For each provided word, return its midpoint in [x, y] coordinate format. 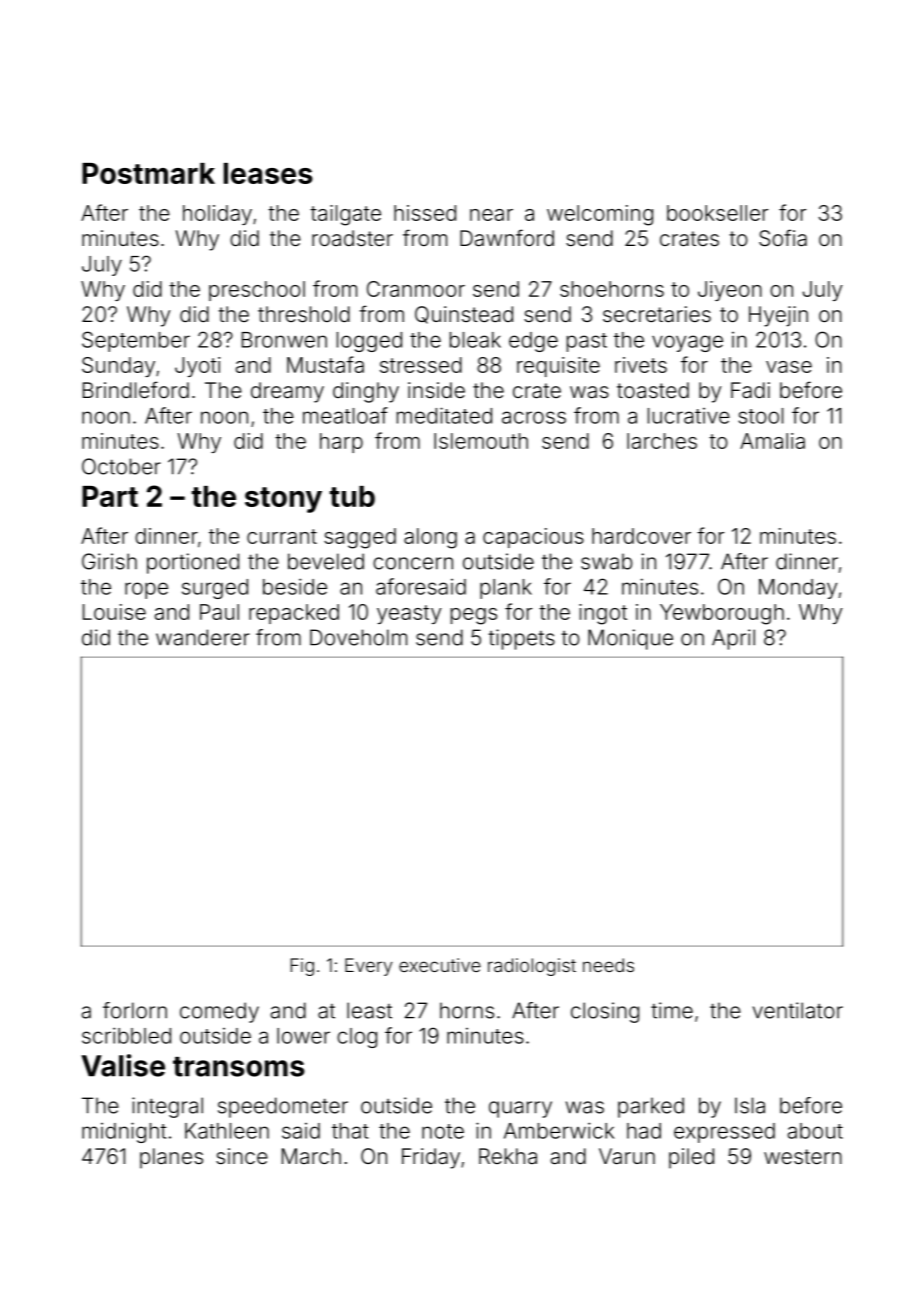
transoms [239, 1067]
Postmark [148, 173]
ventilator [798, 1010]
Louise [114, 612]
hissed [425, 213]
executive [440, 965]
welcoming [600, 215]
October [121, 466]
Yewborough [722, 614]
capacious [533, 538]
